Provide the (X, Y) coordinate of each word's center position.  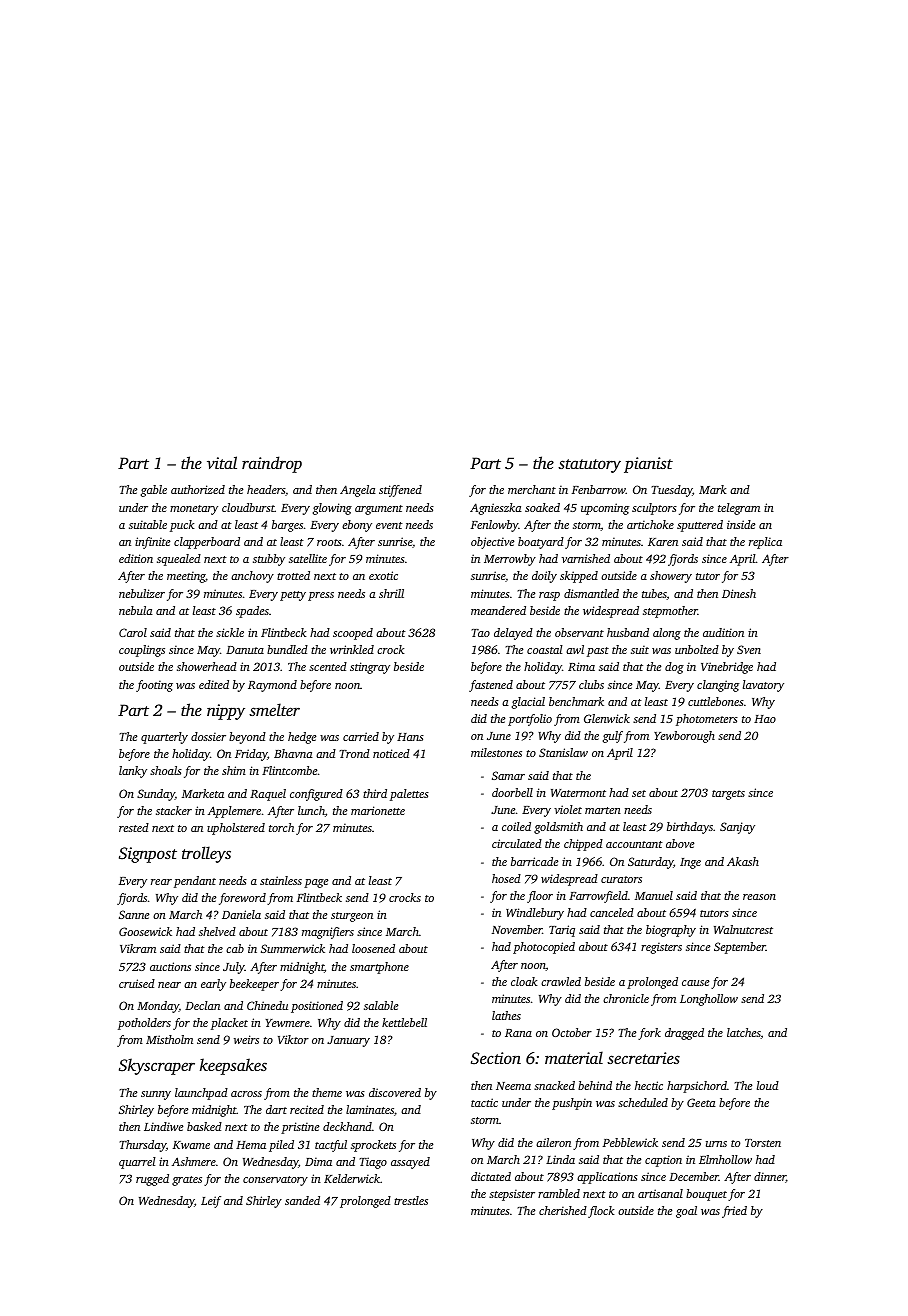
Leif (211, 1202)
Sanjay (737, 828)
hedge (302, 738)
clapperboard (207, 543)
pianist (648, 465)
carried (361, 736)
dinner (770, 1177)
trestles (411, 1200)
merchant (532, 489)
